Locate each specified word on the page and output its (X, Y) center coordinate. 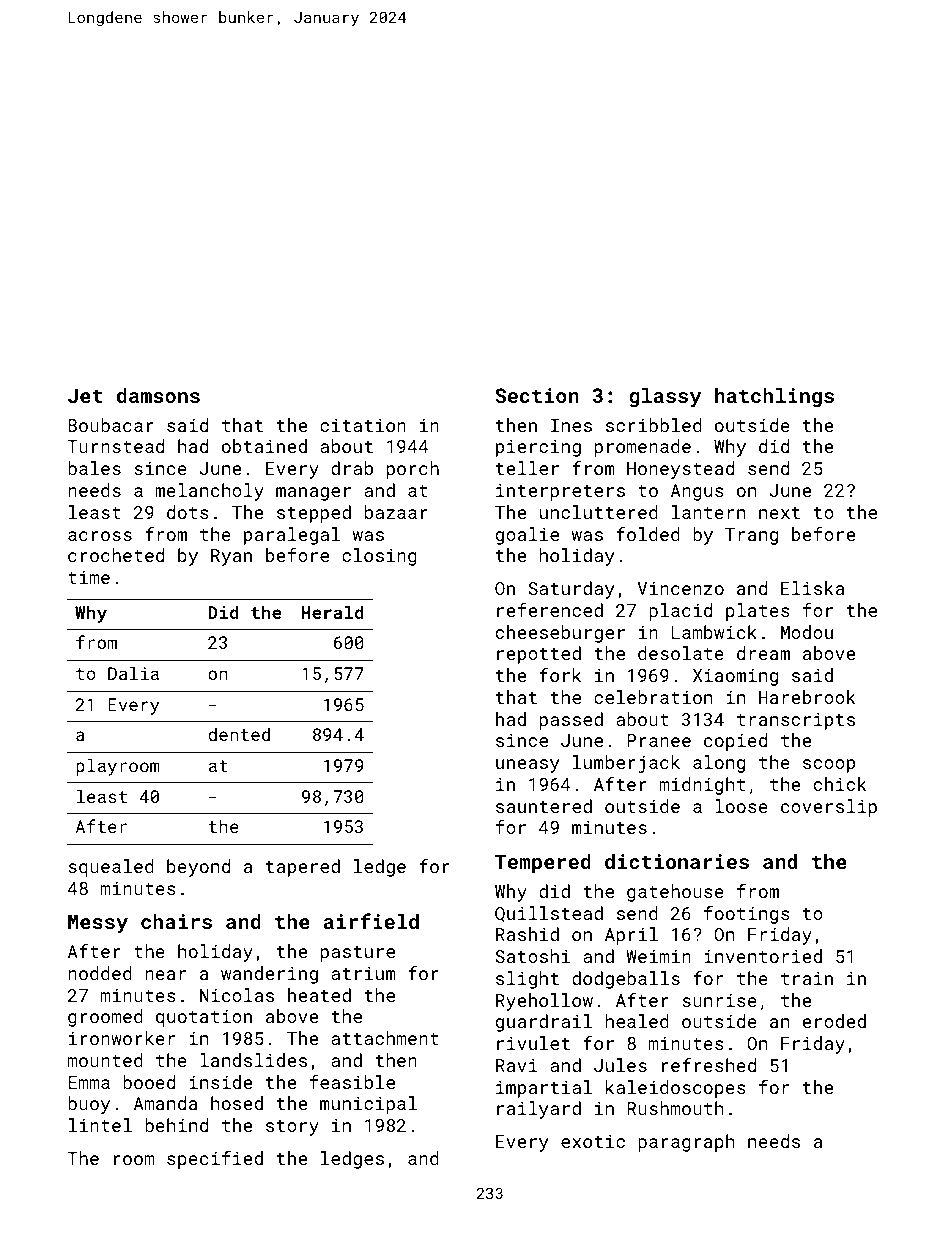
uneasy (528, 766)
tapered (303, 868)
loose (741, 806)
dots (188, 512)
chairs (176, 921)
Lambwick (714, 632)
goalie (527, 536)
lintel (100, 1125)
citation (363, 425)
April (631, 936)
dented (239, 734)
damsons (158, 395)
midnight (702, 786)
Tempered (543, 863)
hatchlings (774, 397)
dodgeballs (626, 980)
